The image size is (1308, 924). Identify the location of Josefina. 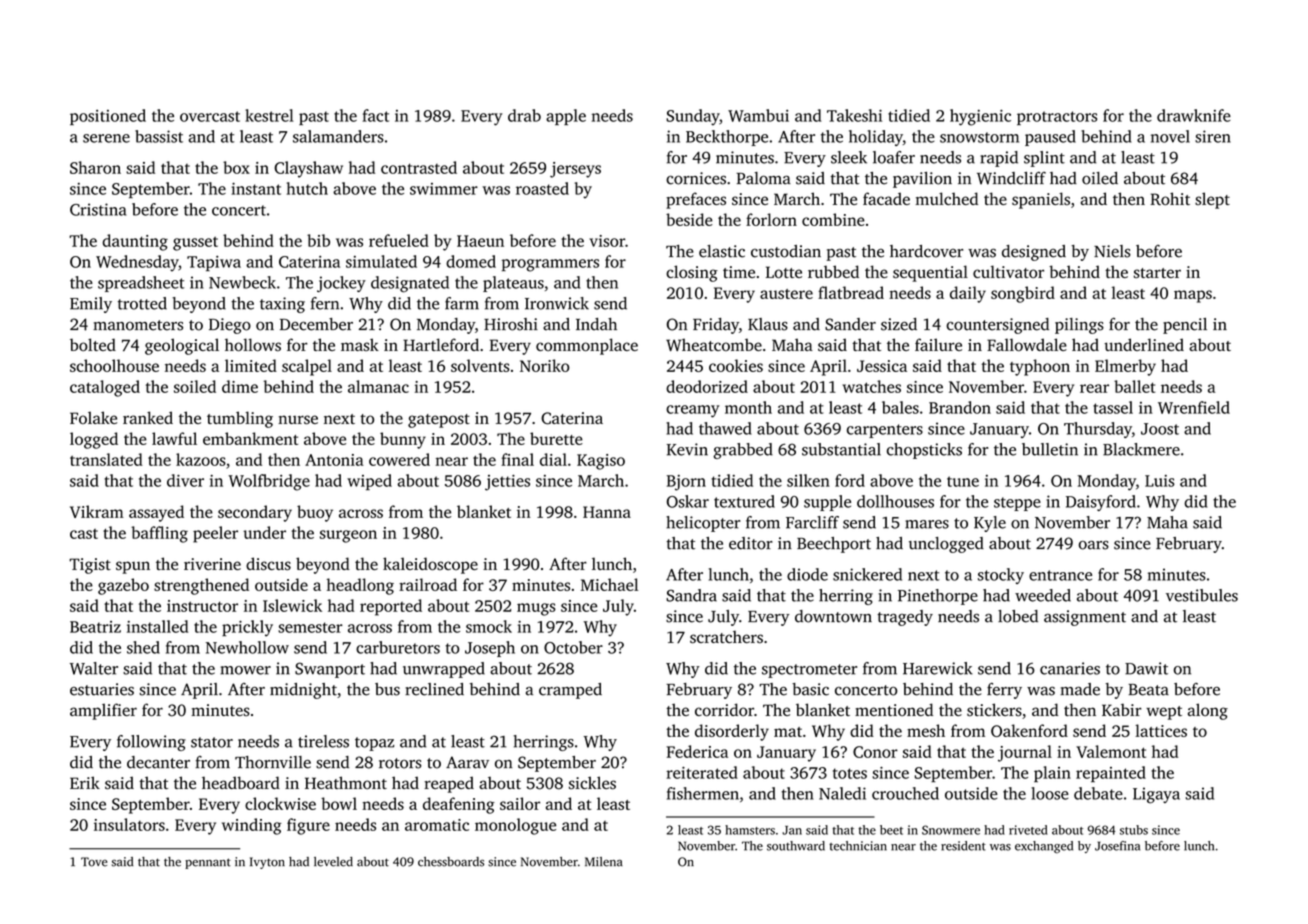
(1117, 846).
